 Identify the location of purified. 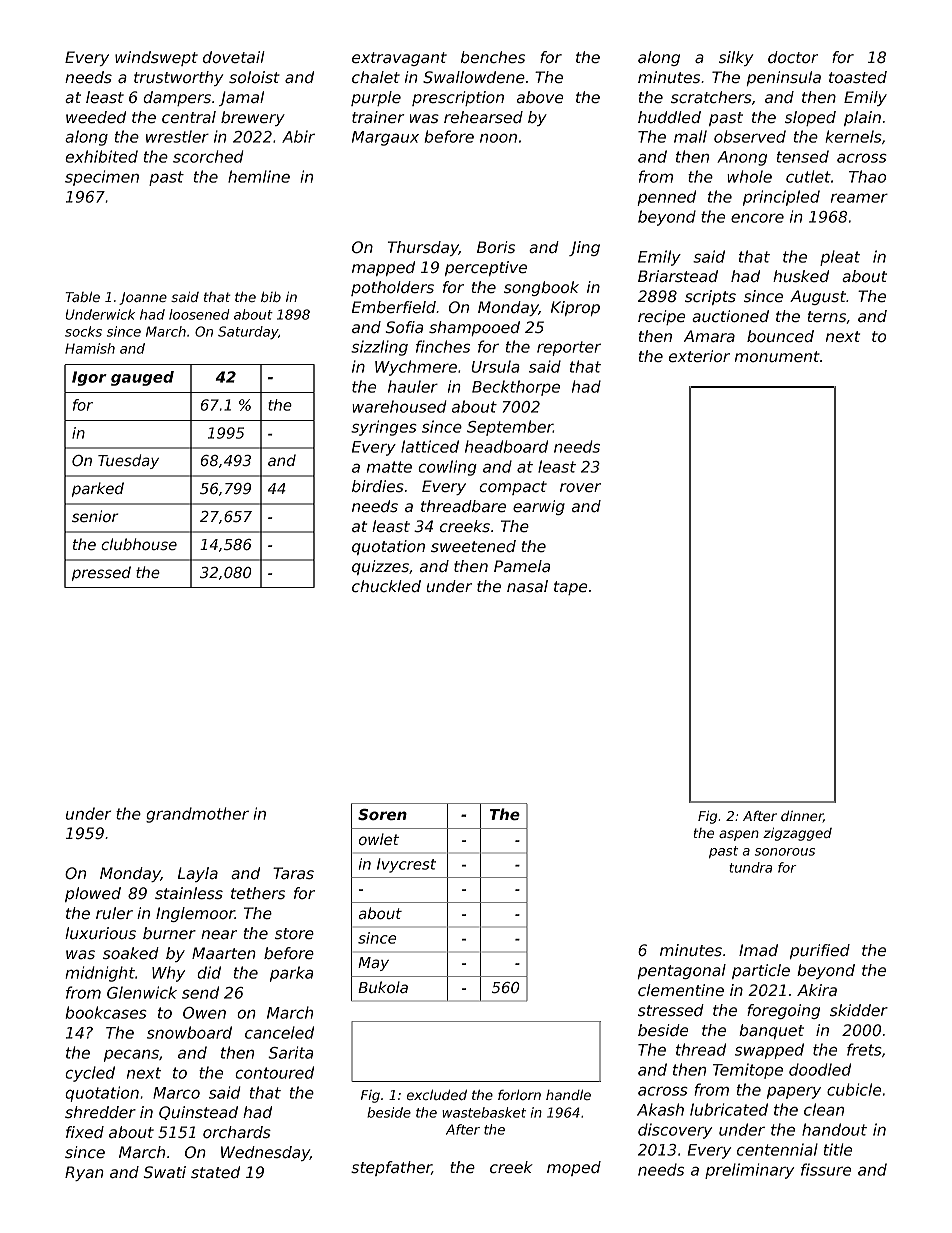
(820, 951).
